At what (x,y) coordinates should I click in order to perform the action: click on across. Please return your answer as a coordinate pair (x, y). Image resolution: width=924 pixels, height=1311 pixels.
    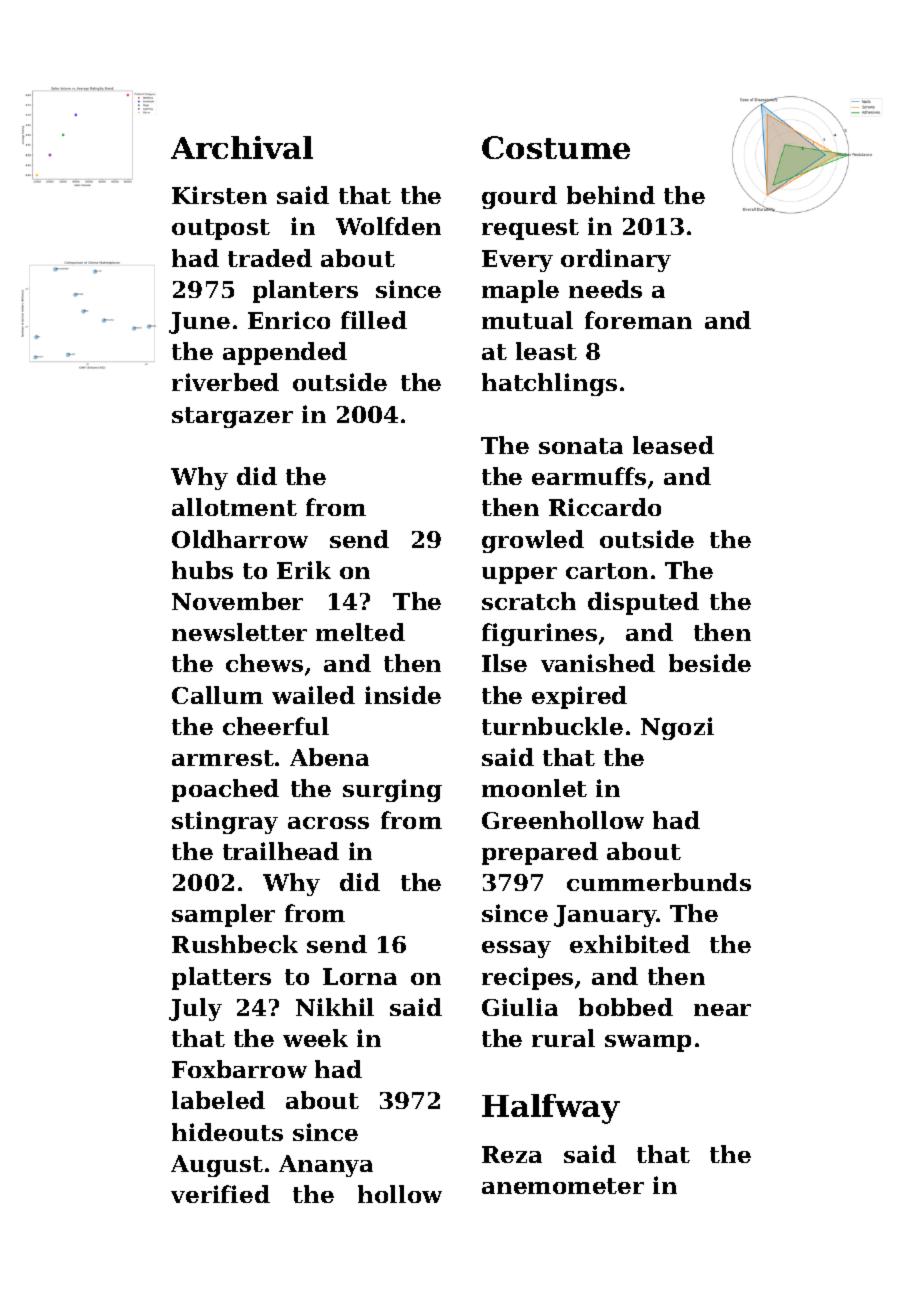
    Looking at the image, I should click on (328, 823).
